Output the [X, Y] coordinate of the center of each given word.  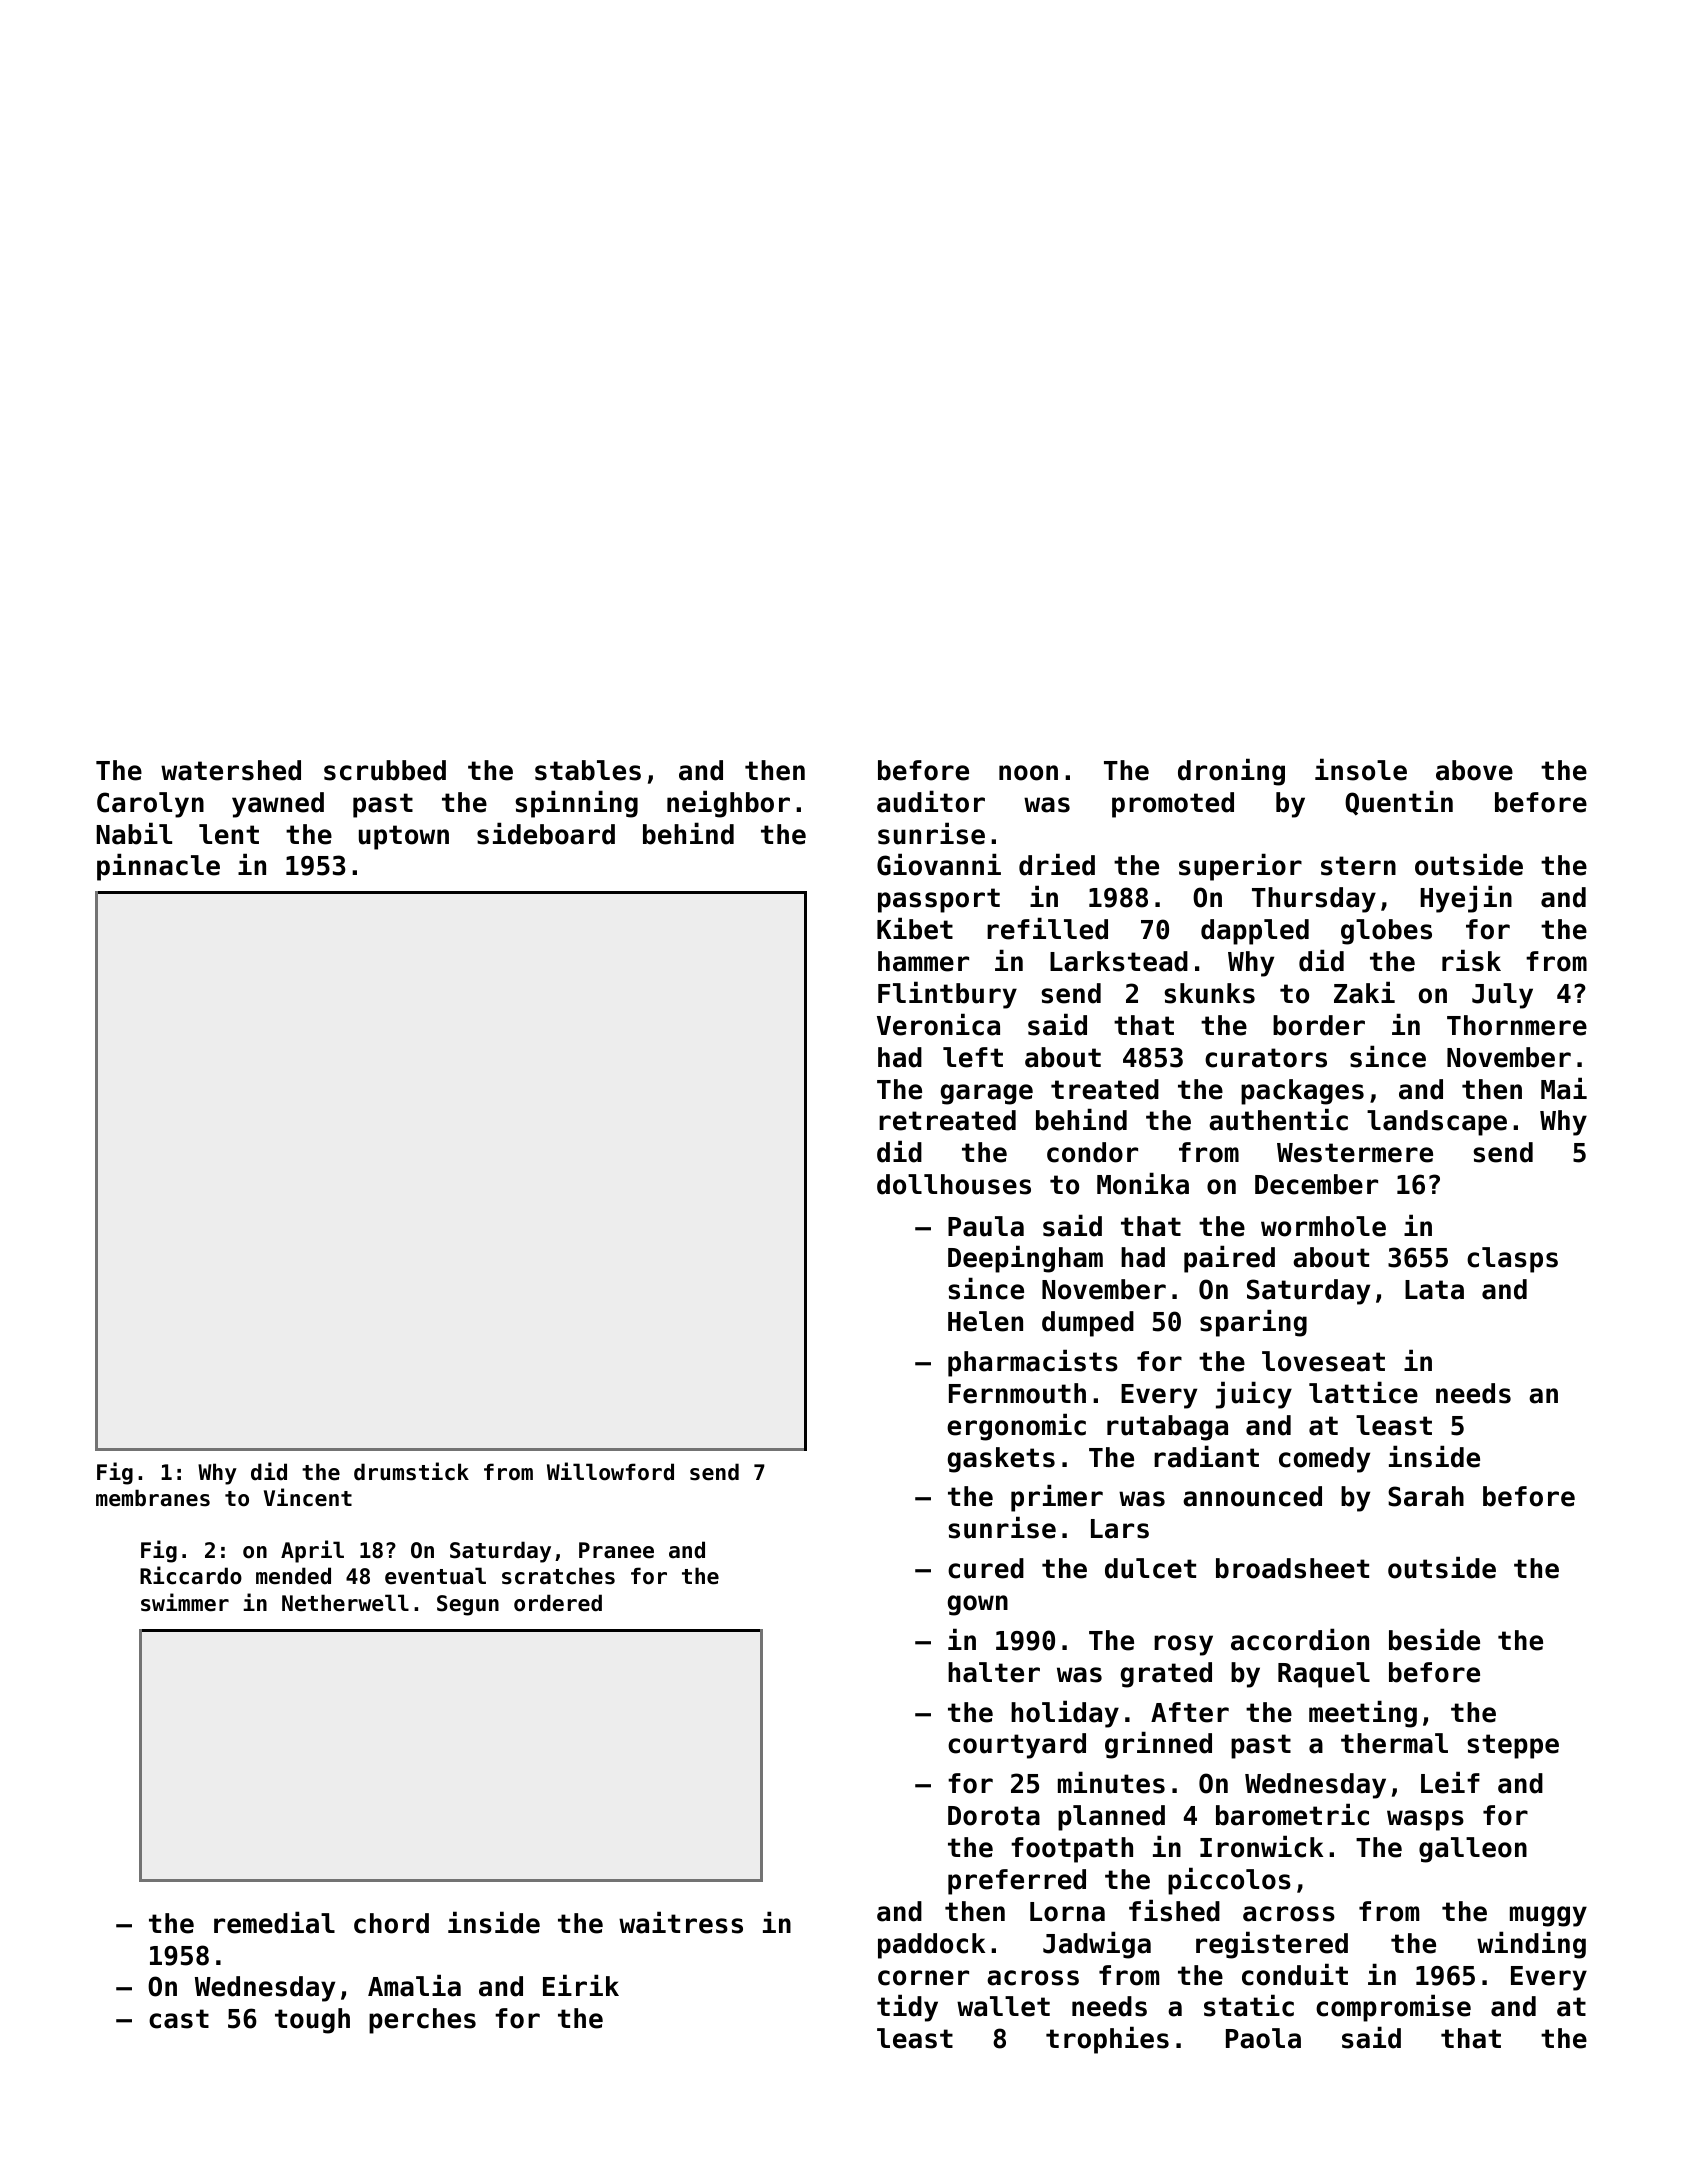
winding [1531, 1945]
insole [1361, 769]
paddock [931, 1946]
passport [939, 900]
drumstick [411, 1471]
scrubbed [385, 770]
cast [179, 2019]
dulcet [1150, 1568]
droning [1231, 772]
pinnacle [158, 867]
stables [588, 770]
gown [978, 1605]
